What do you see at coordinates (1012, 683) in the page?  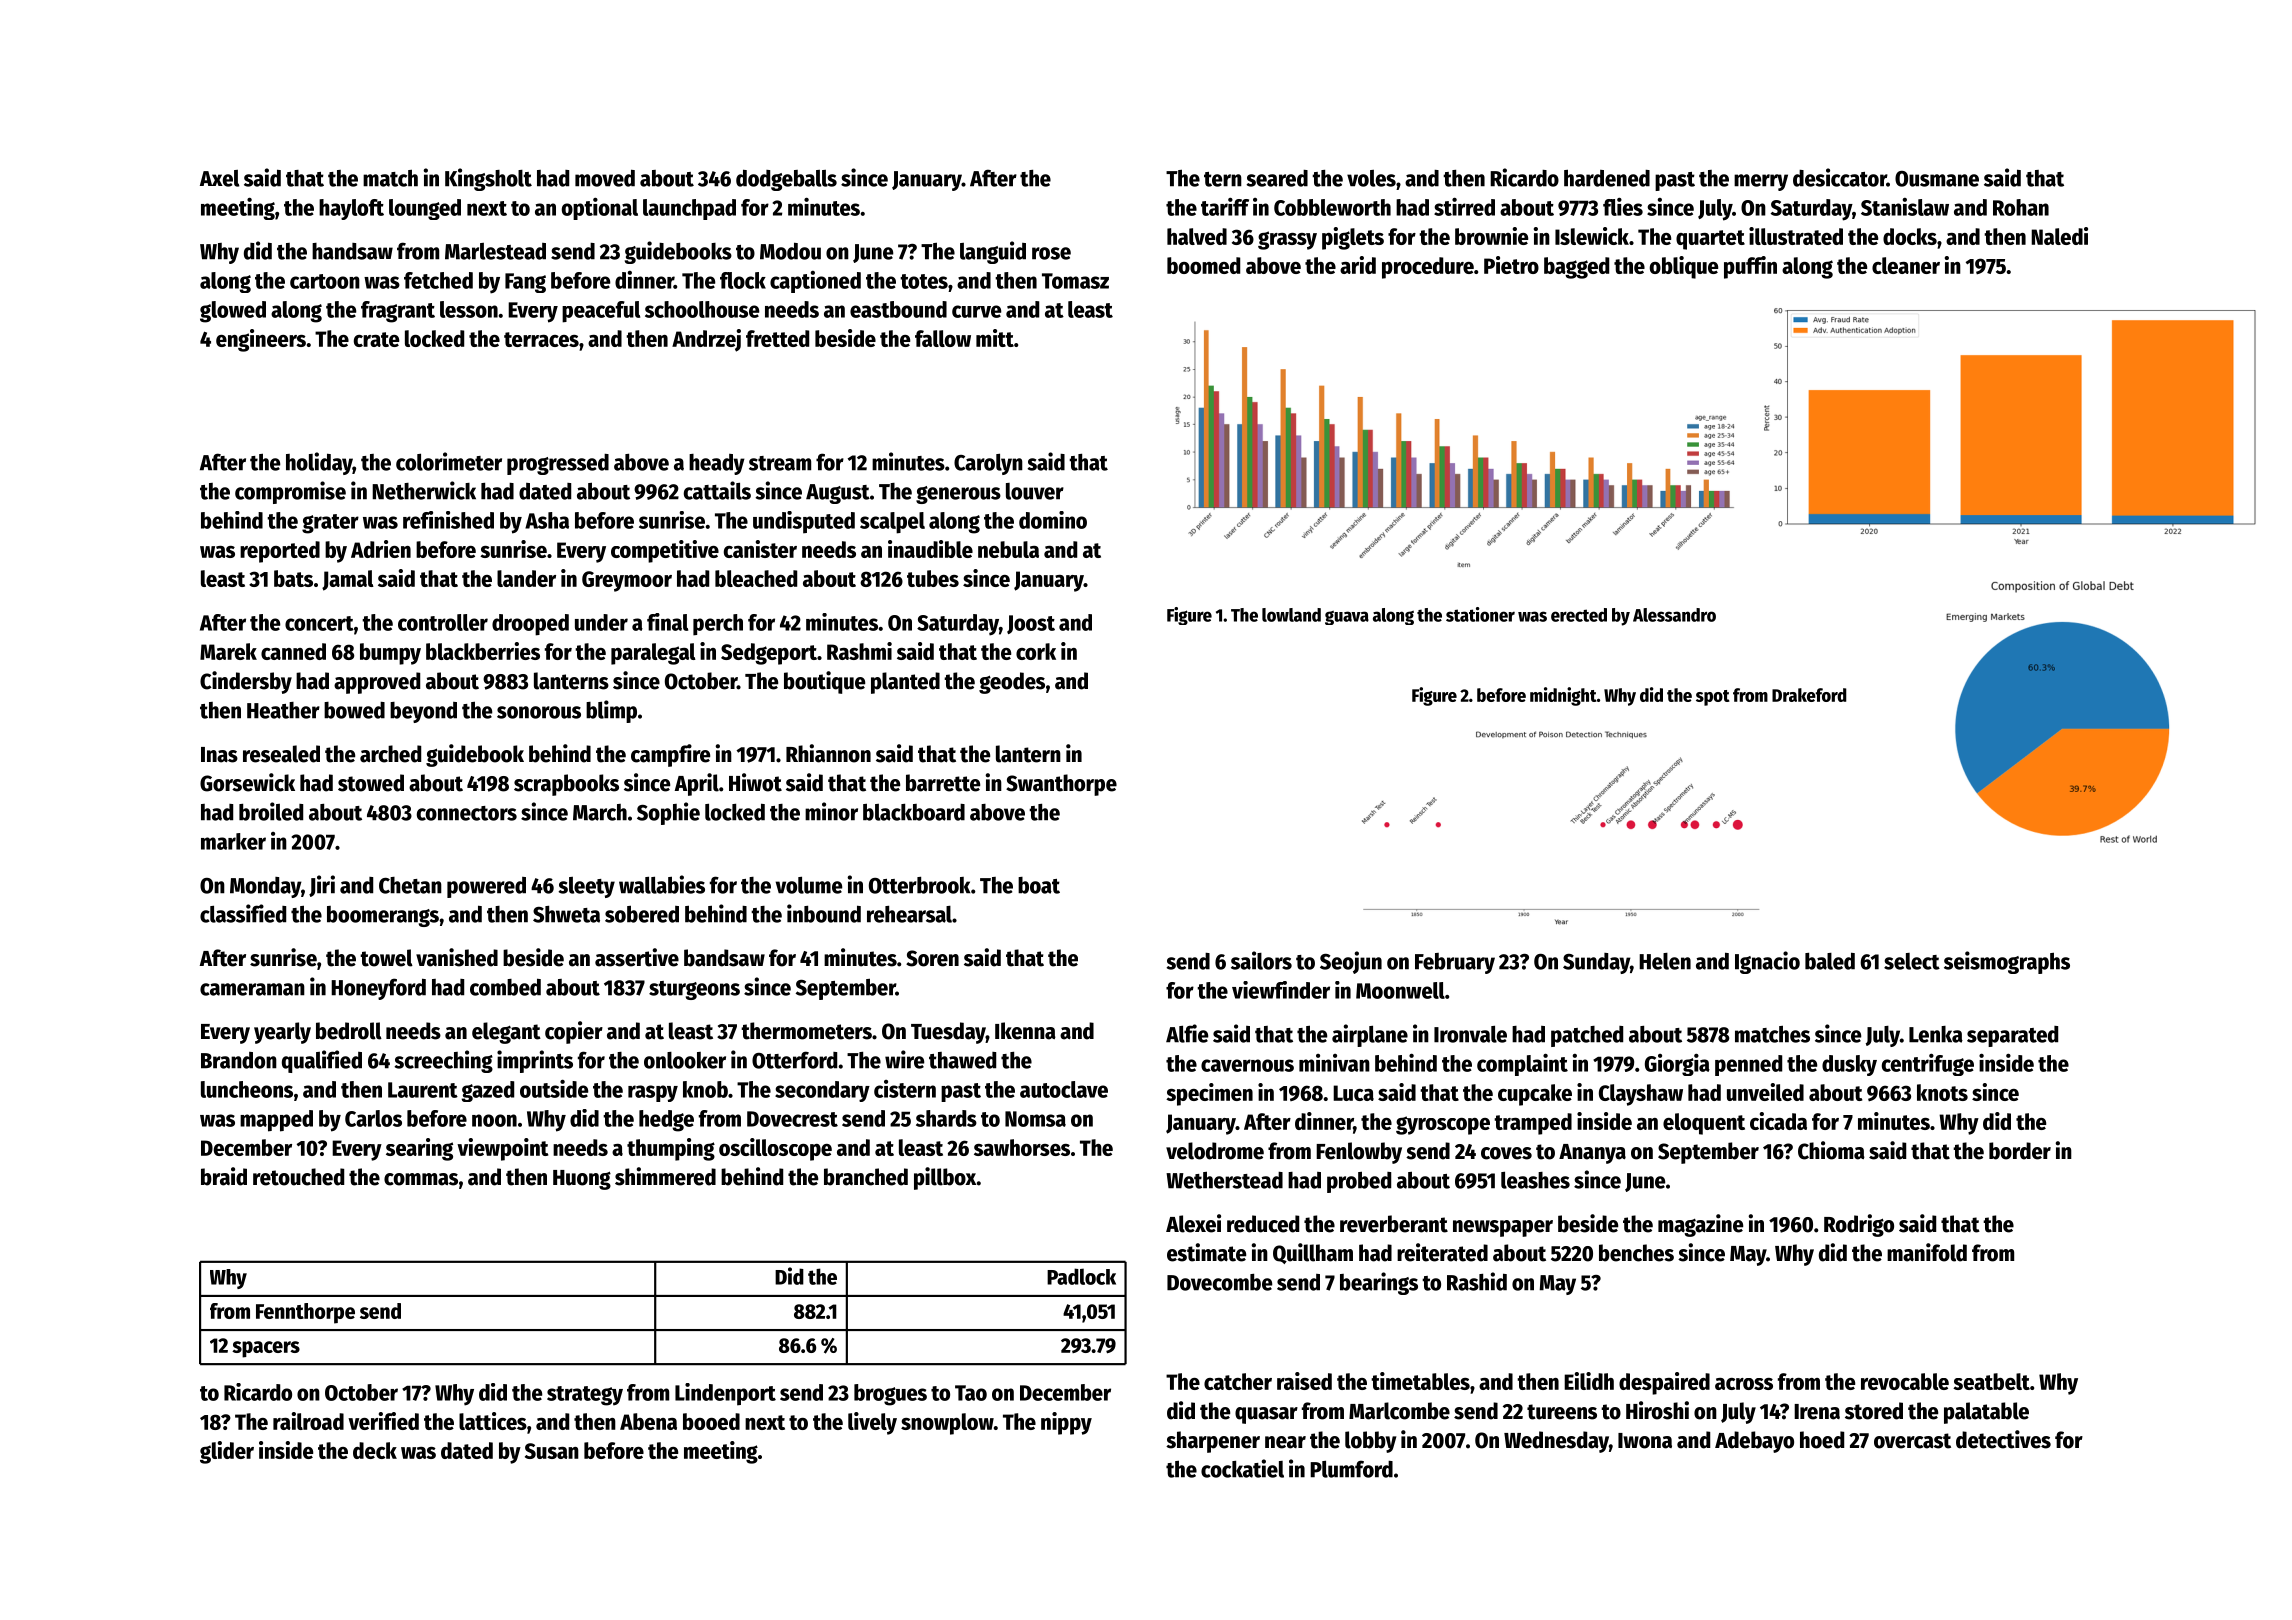 I see `geodes` at bounding box center [1012, 683].
